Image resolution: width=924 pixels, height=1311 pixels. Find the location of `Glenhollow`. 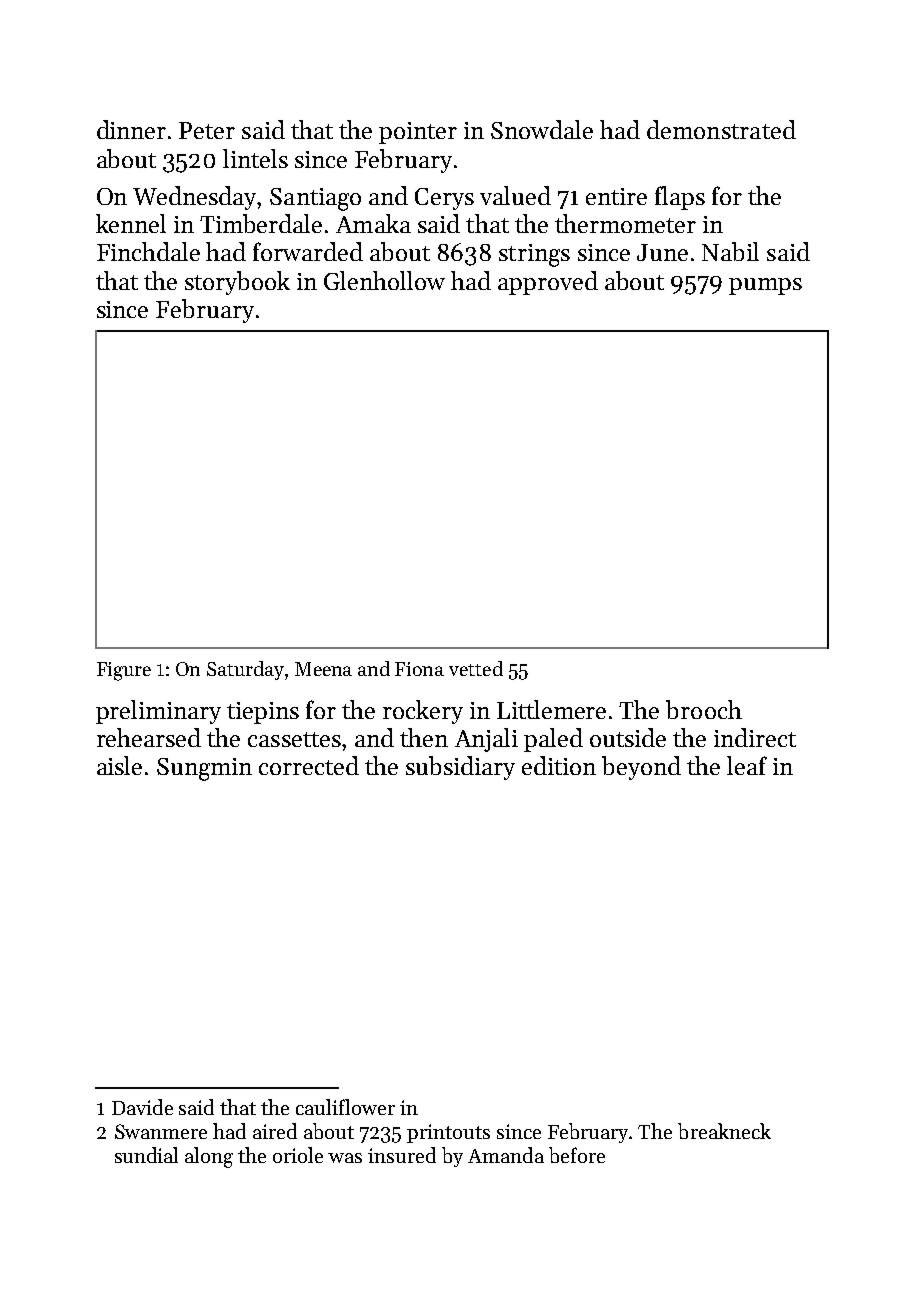

Glenhollow is located at coordinates (384, 280).
